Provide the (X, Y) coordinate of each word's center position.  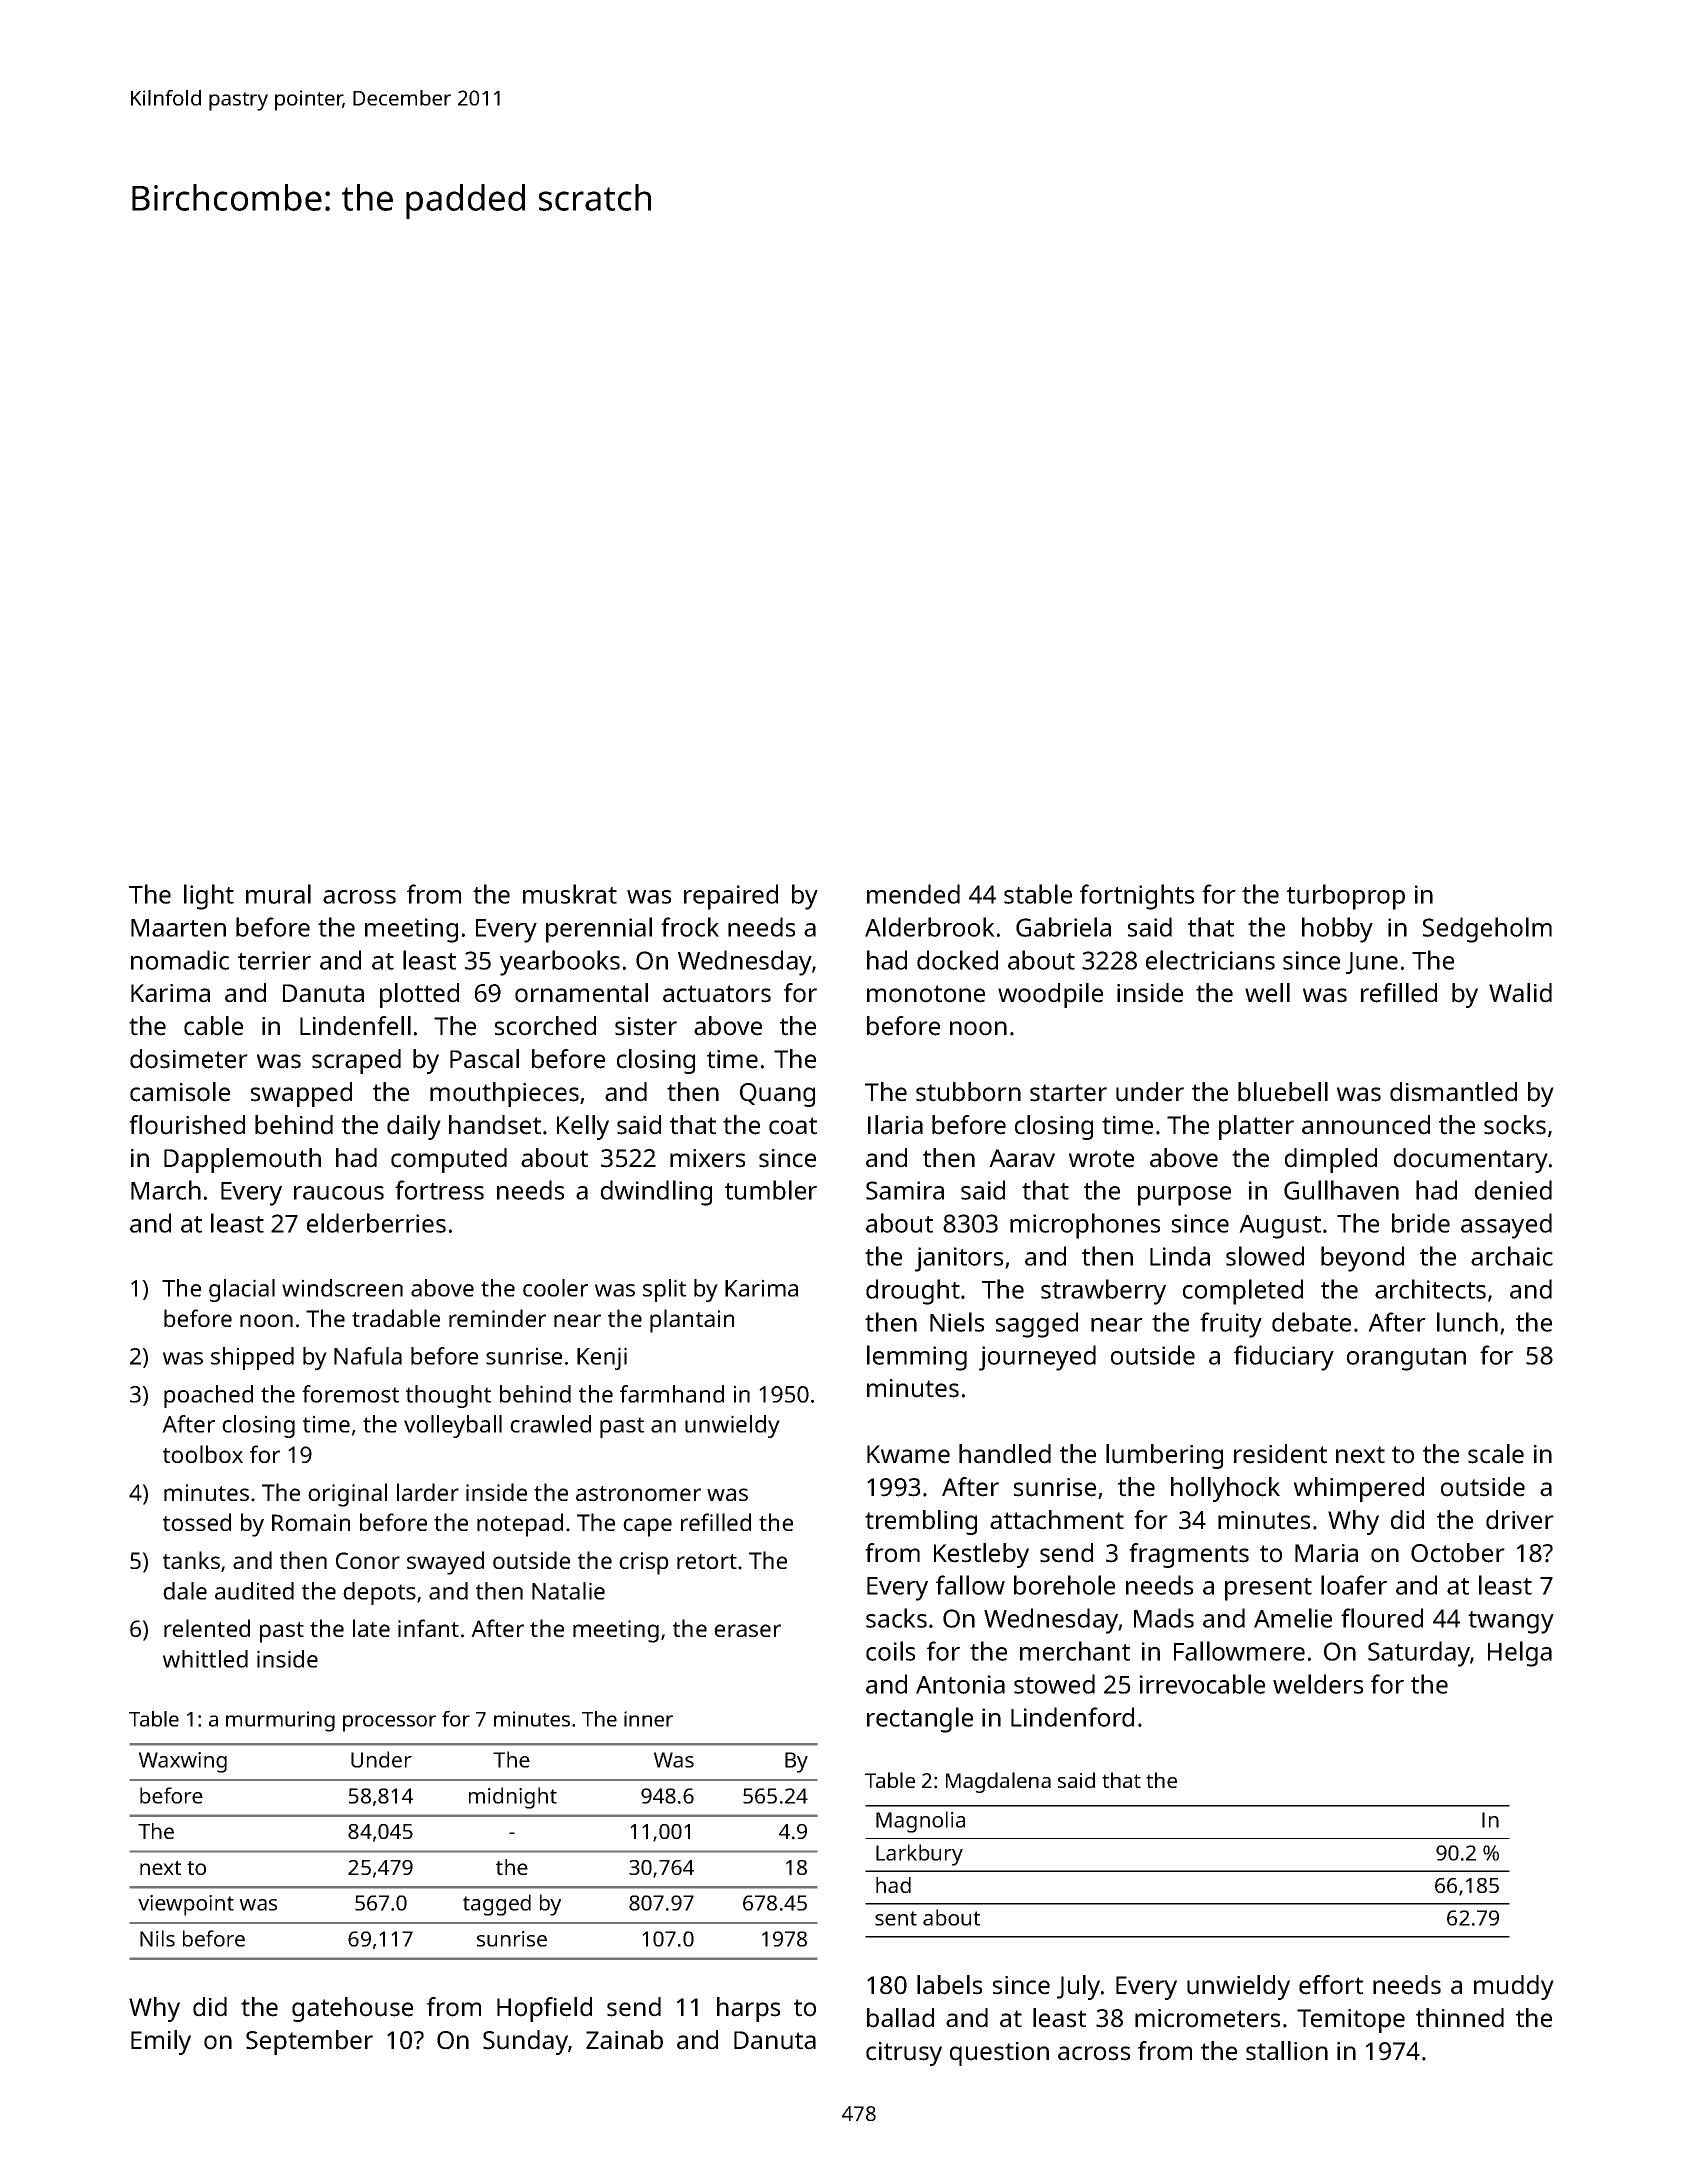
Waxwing (183, 1762)
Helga (1520, 1654)
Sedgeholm (1487, 930)
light (209, 897)
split (664, 1290)
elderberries (376, 1223)
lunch (1467, 1322)
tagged (497, 1905)
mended (913, 894)
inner (648, 1719)
